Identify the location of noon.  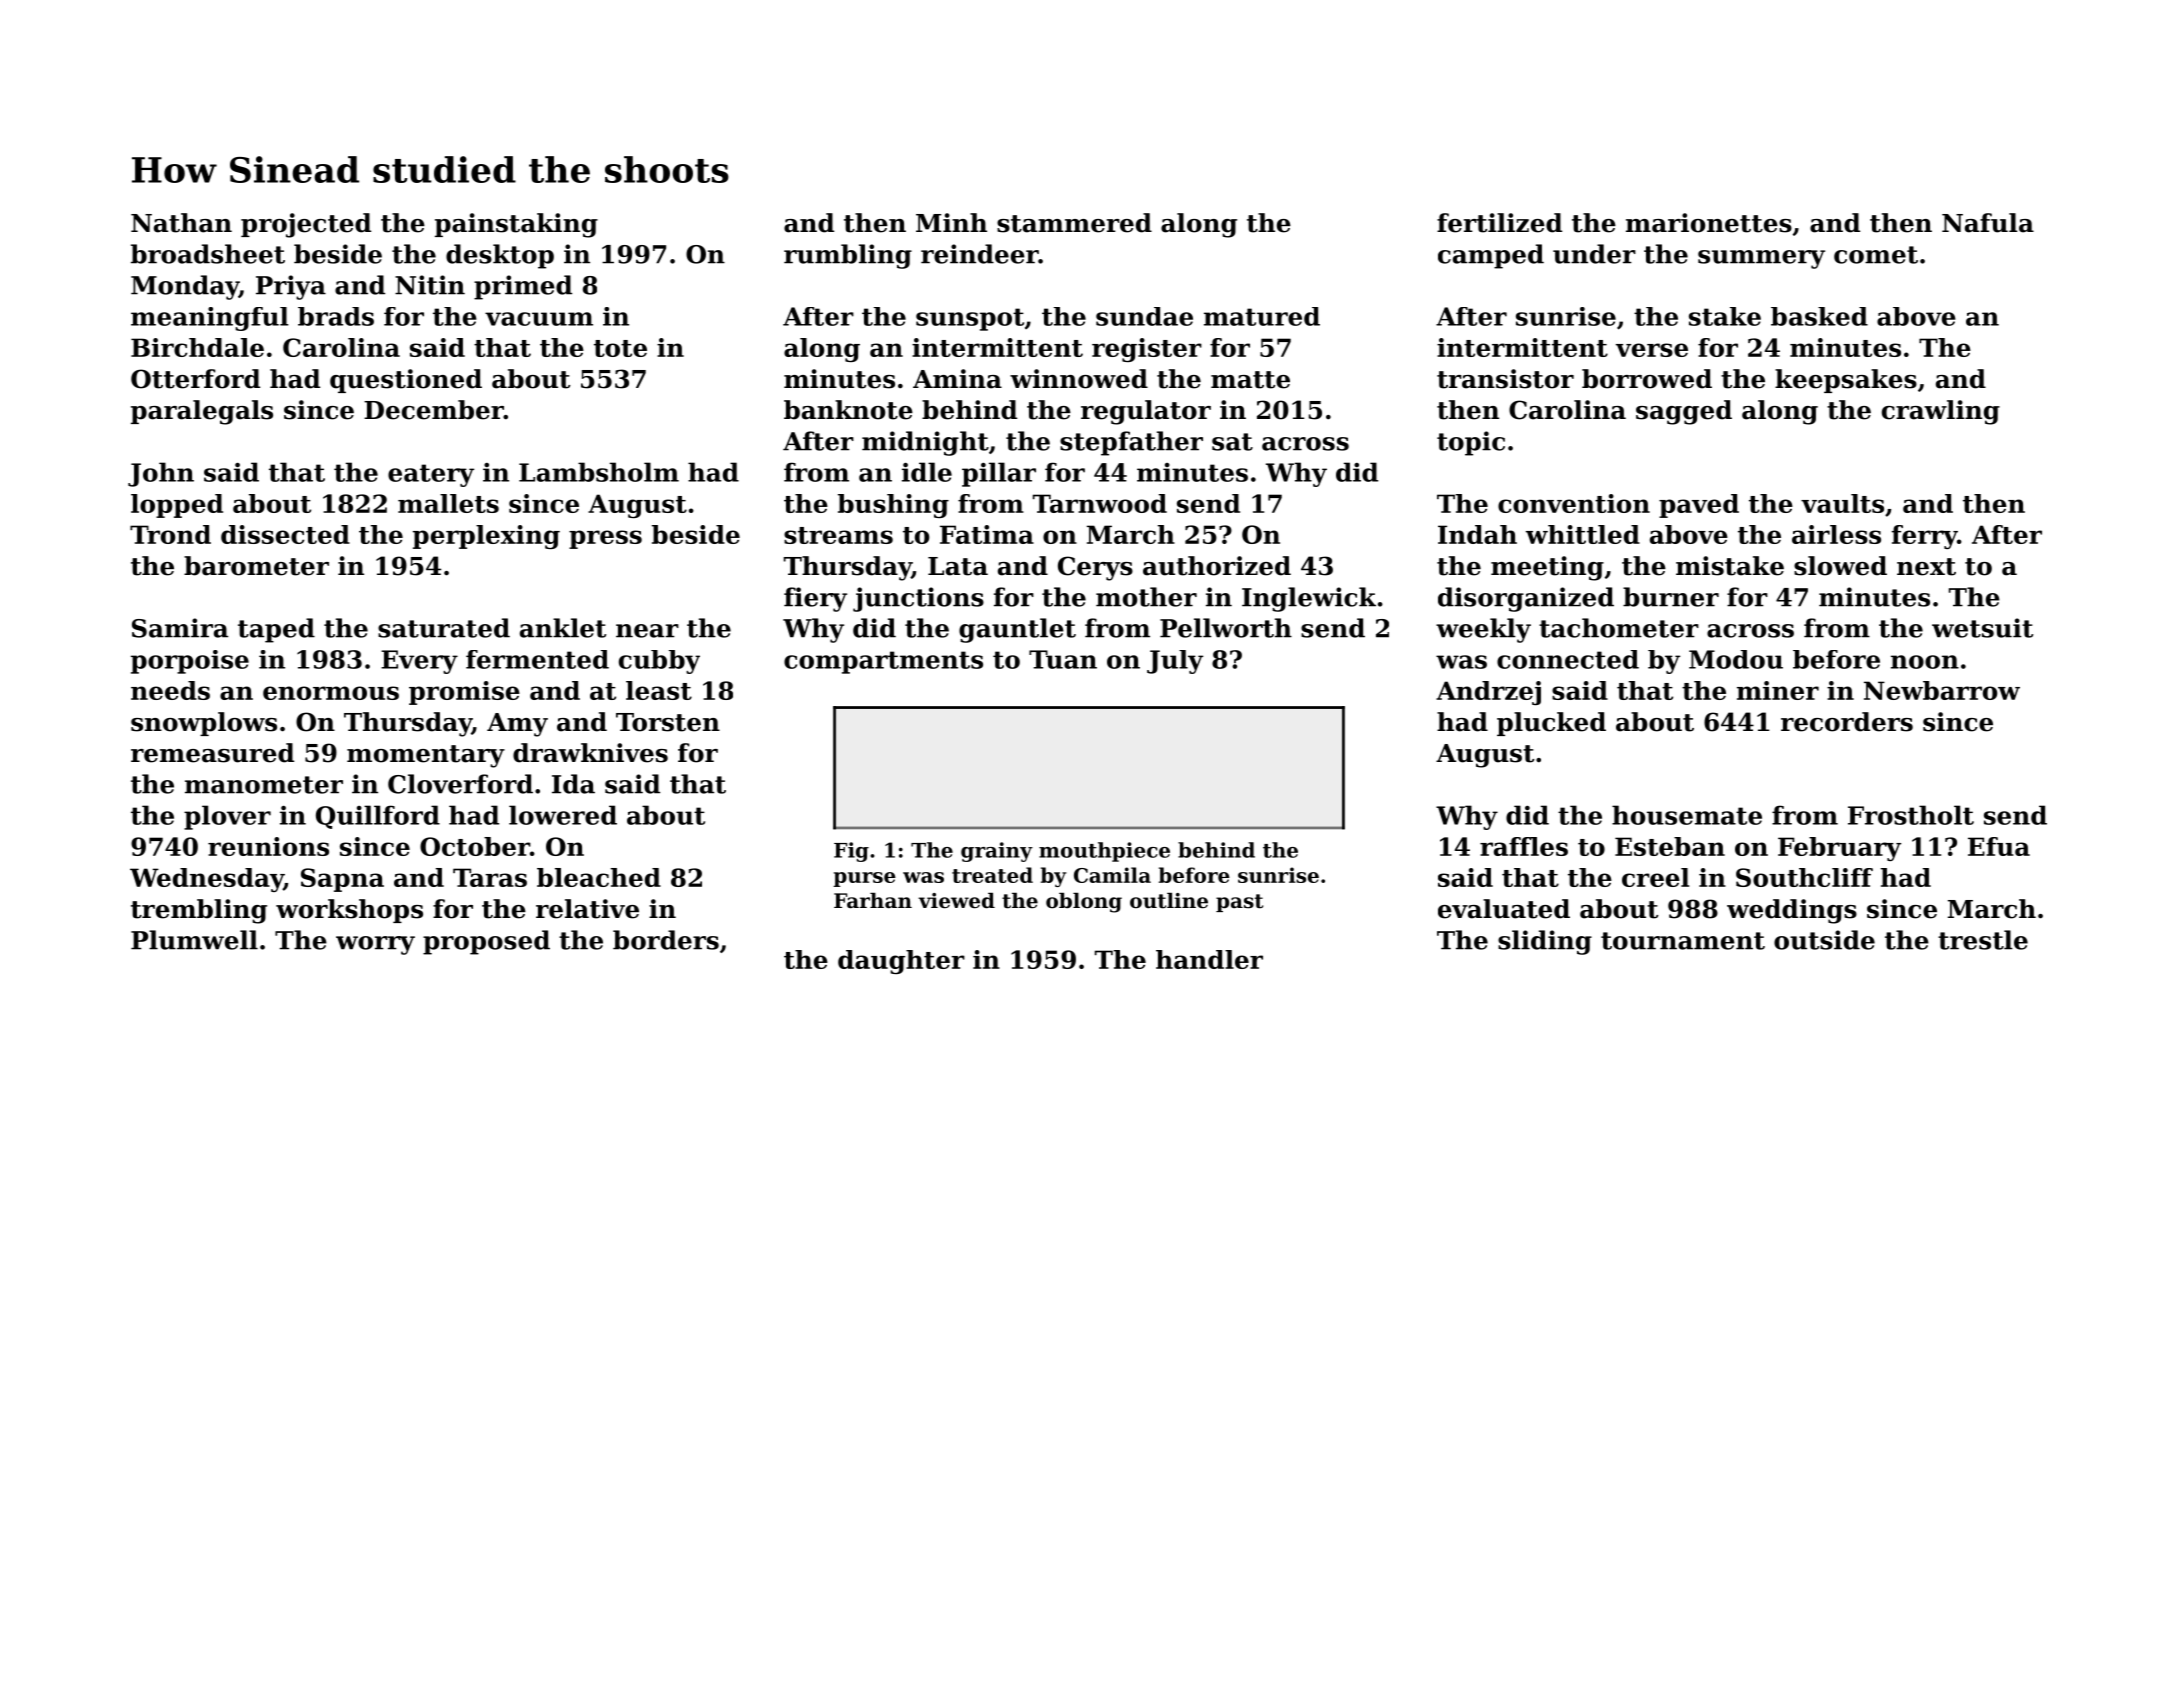
(1925, 662).
